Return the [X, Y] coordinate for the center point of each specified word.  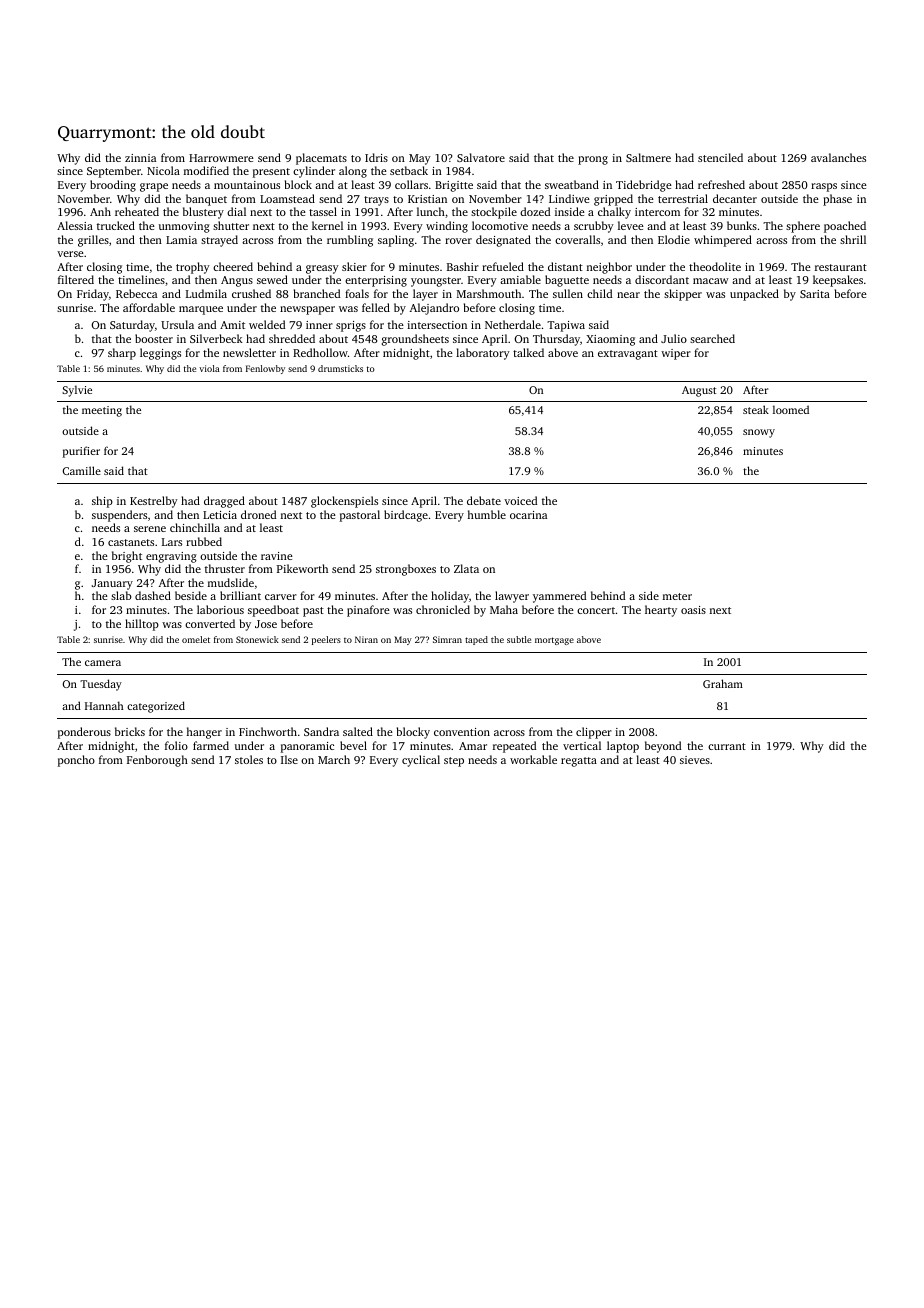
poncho [76, 761]
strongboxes [406, 570]
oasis [693, 610]
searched [712, 338]
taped [476, 640]
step [454, 762]
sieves [695, 760]
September [114, 172]
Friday [93, 295]
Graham [723, 683]
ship [102, 502]
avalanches [838, 157]
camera [103, 663]
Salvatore [481, 157]
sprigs [351, 326]
